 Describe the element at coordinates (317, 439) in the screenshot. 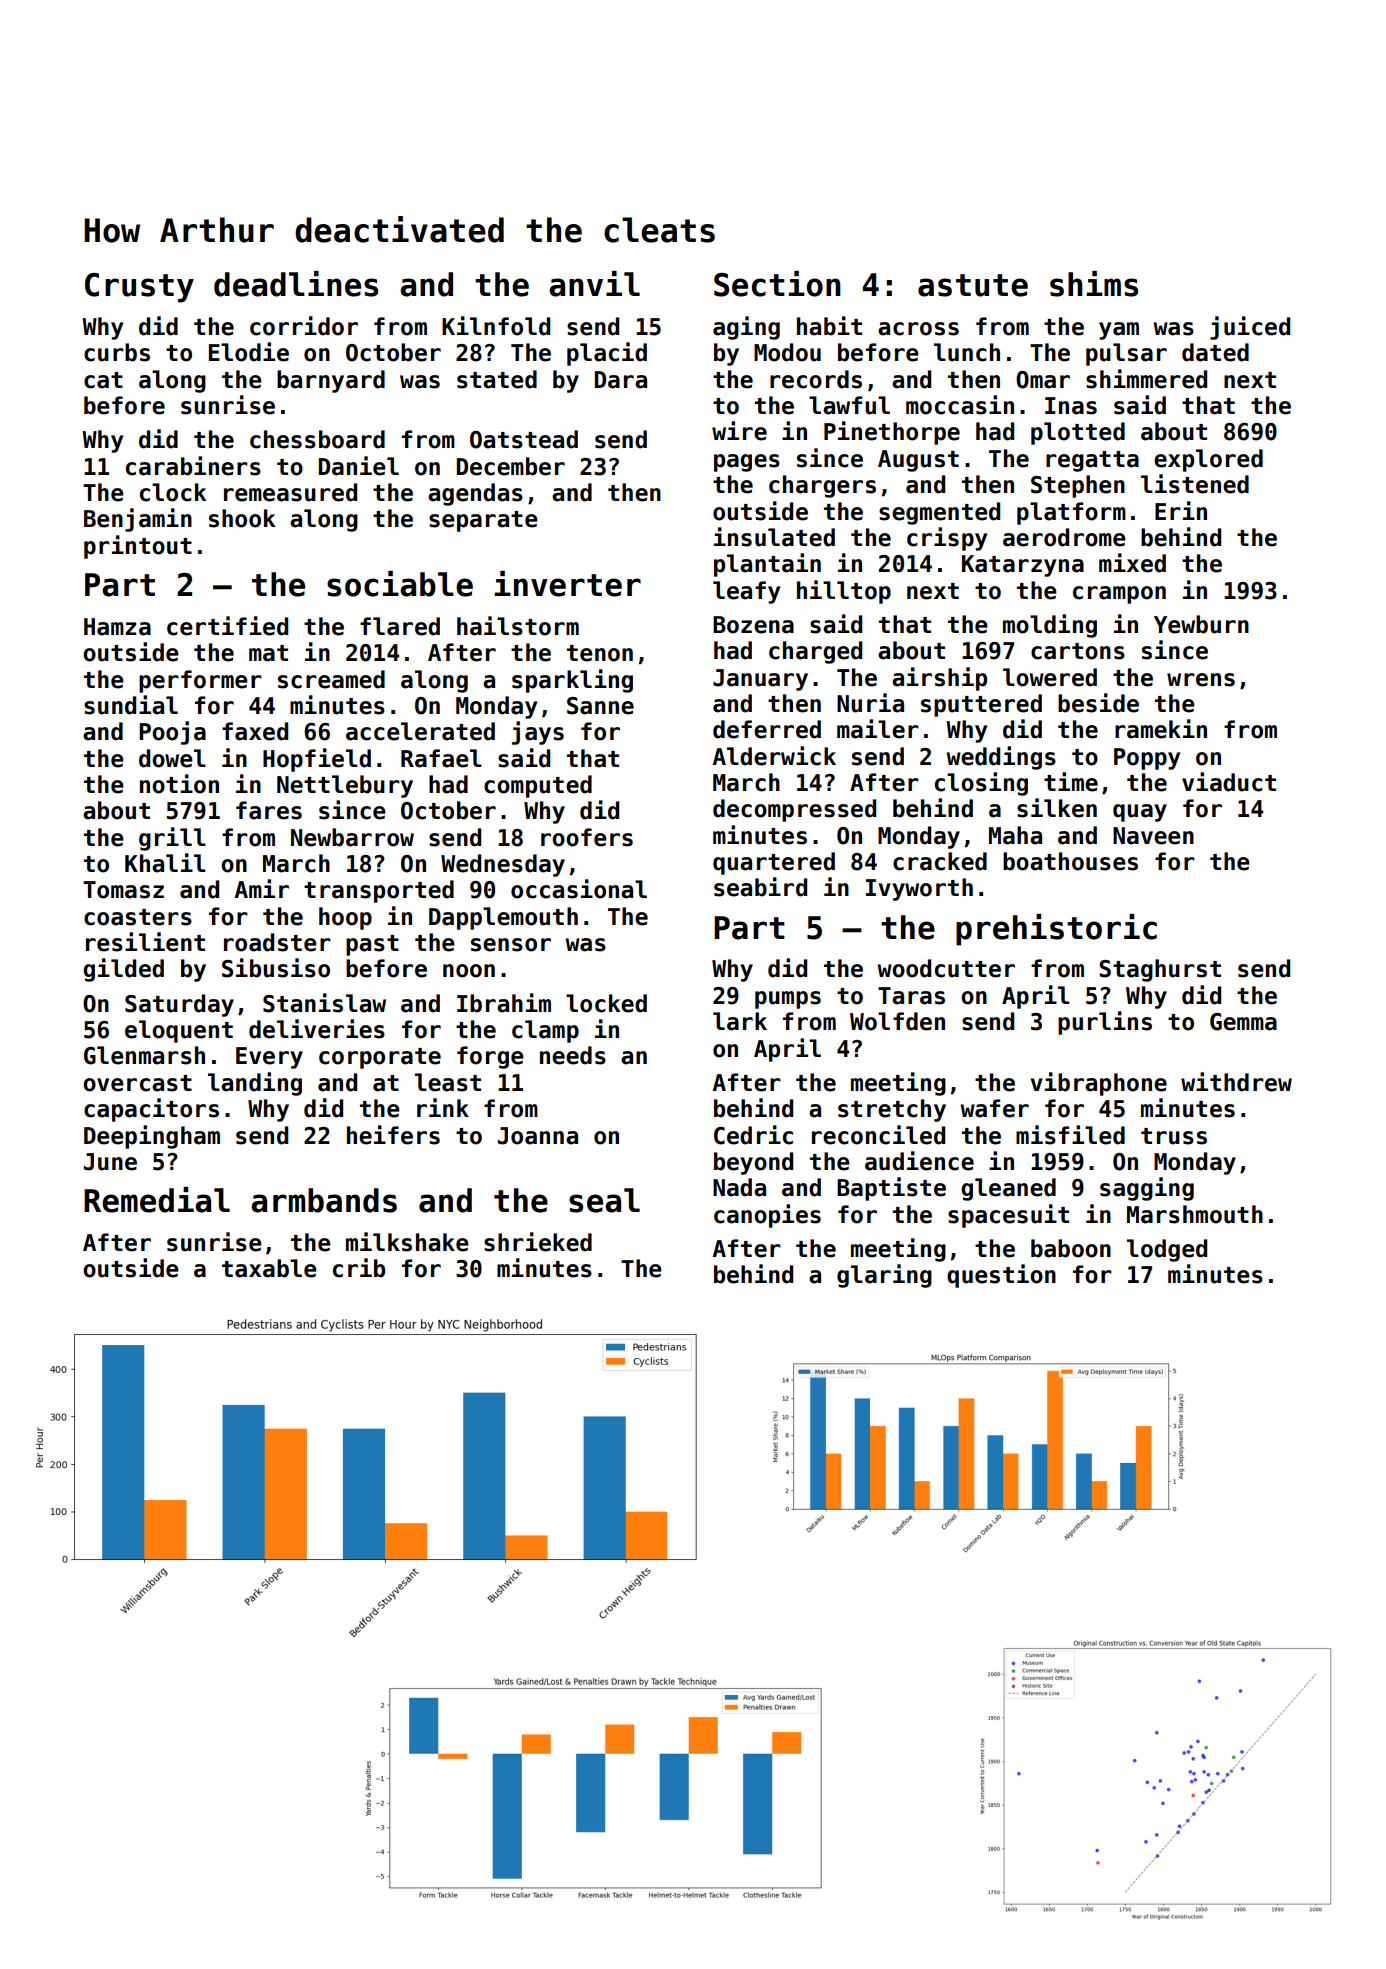

I see `chessboard` at that location.
